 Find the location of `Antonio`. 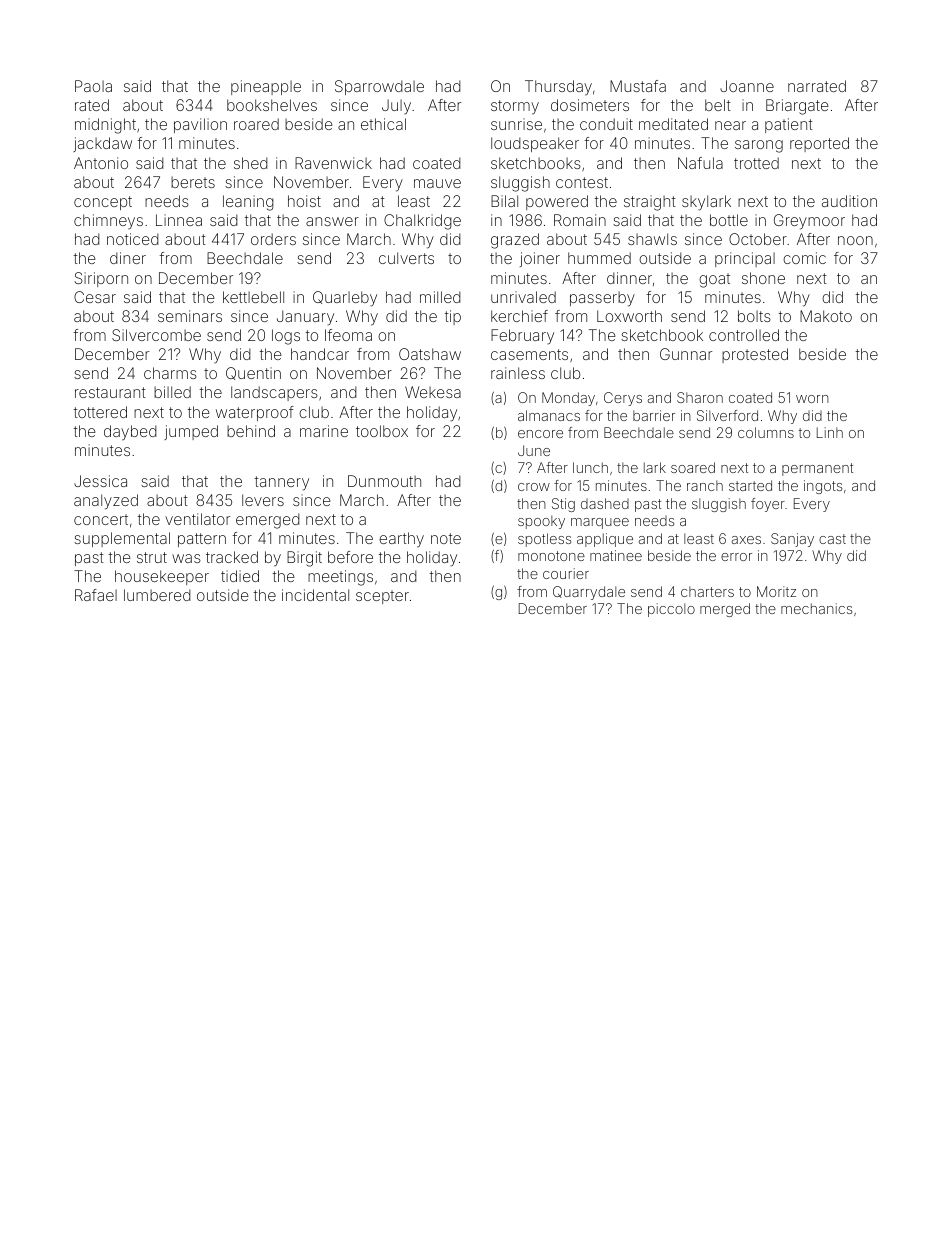

Antonio is located at coordinates (101, 163).
